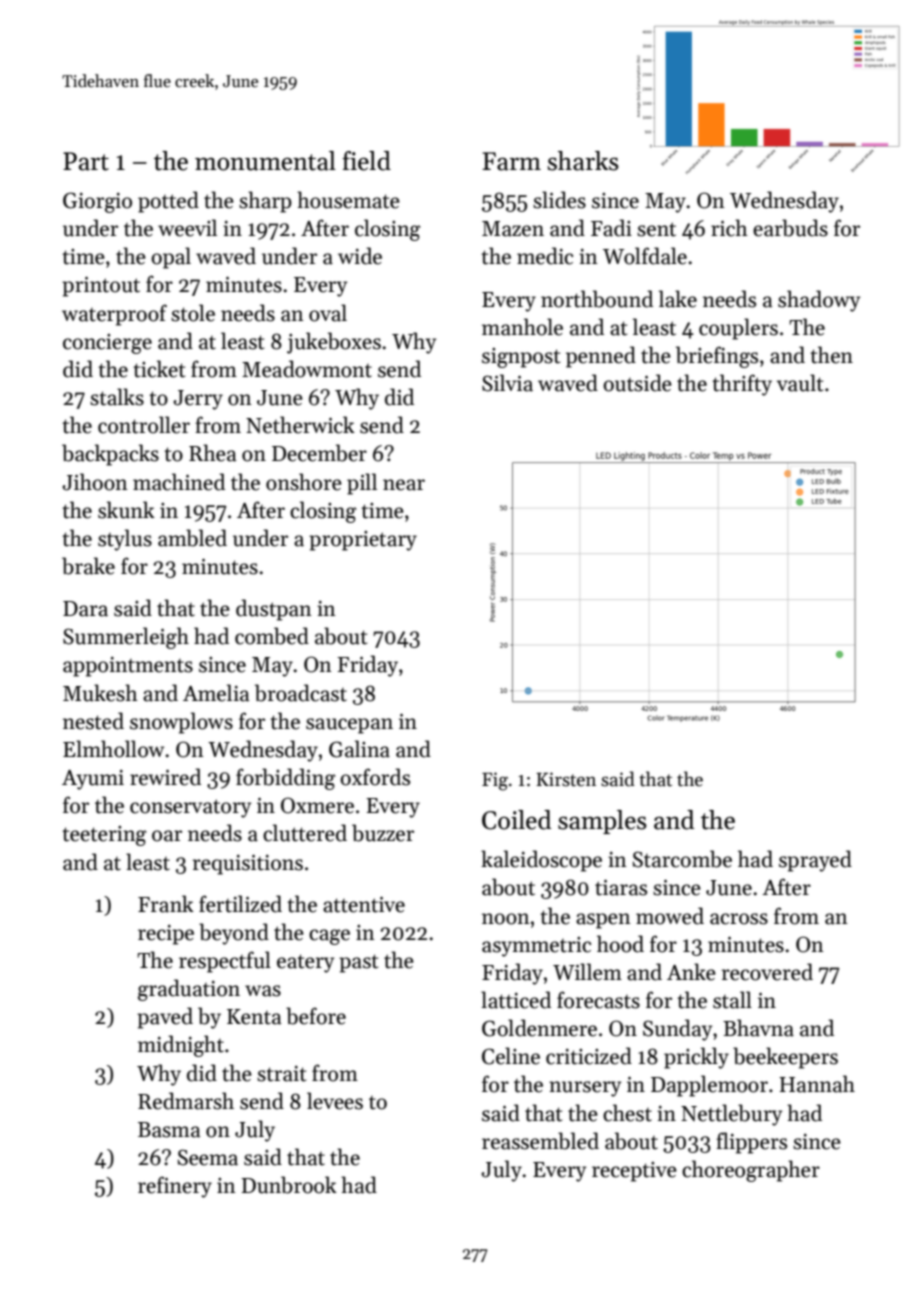  What do you see at coordinates (114, 315) in the image?
I see `waterproof` at bounding box center [114, 315].
